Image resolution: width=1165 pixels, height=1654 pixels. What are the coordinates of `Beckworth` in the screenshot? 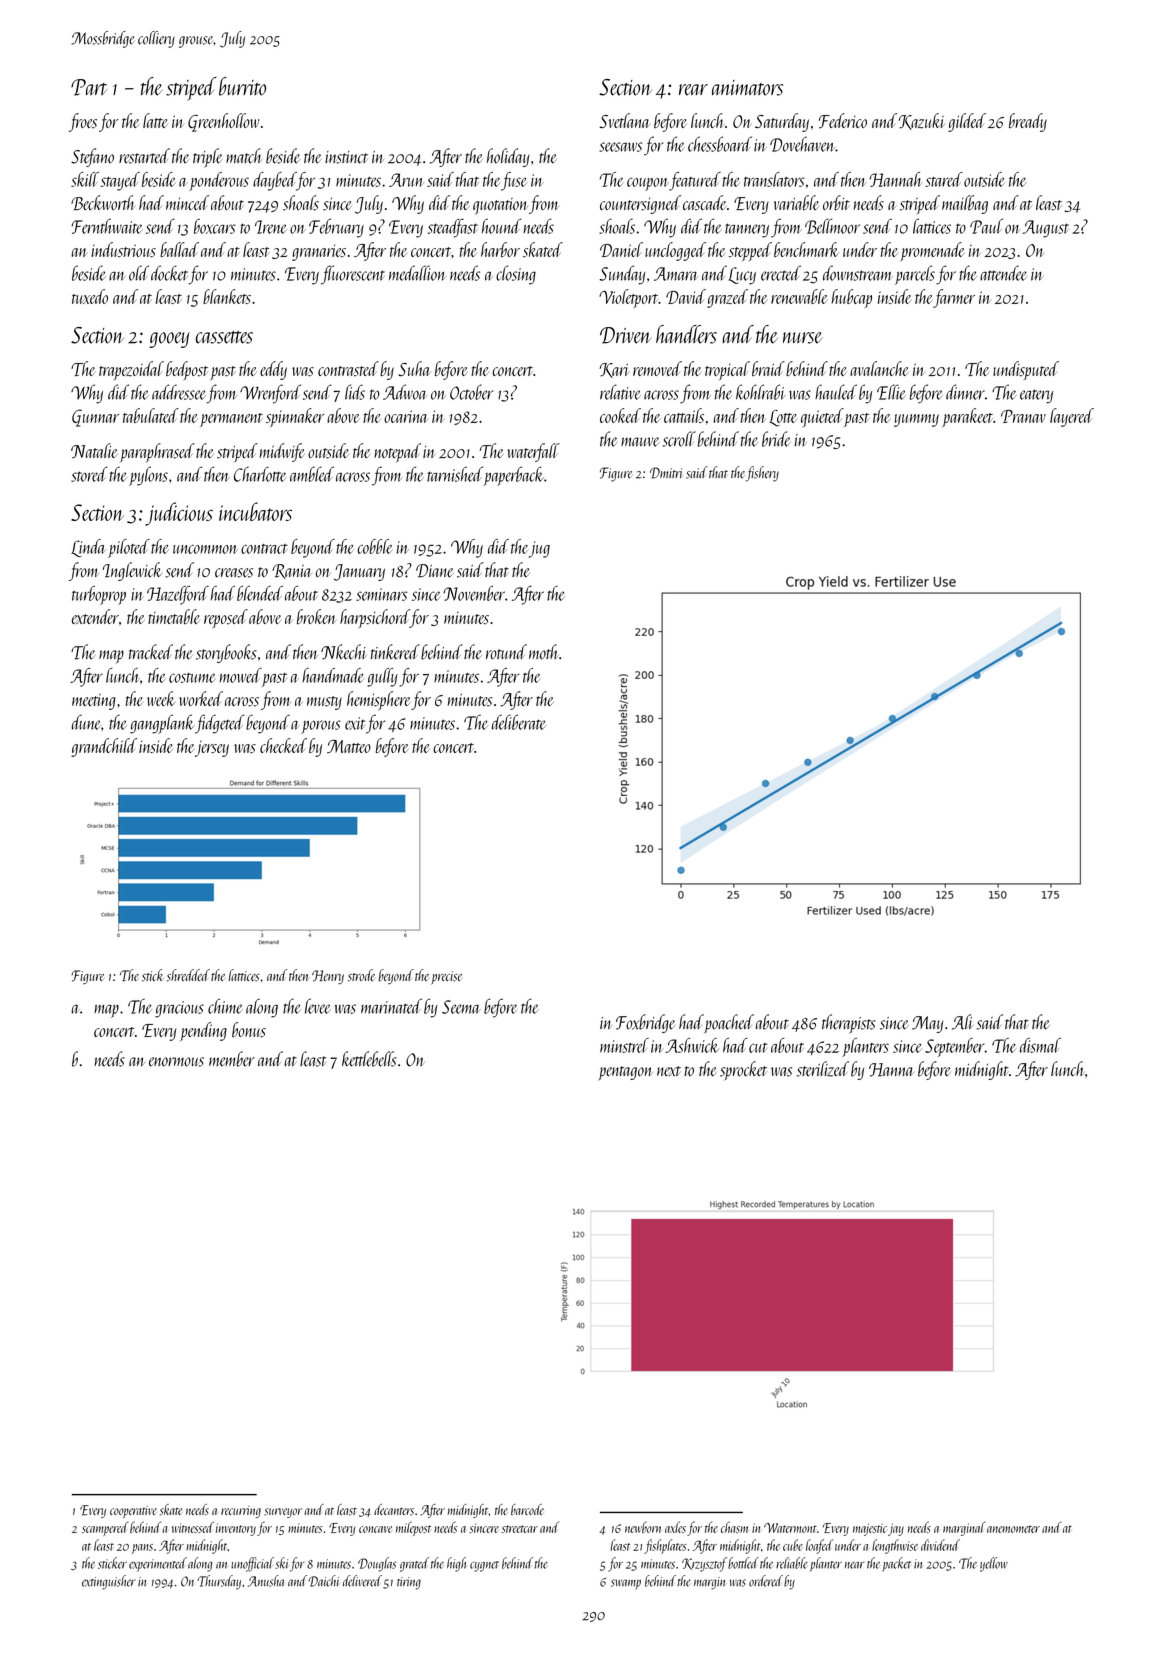 It's located at (103, 202).
